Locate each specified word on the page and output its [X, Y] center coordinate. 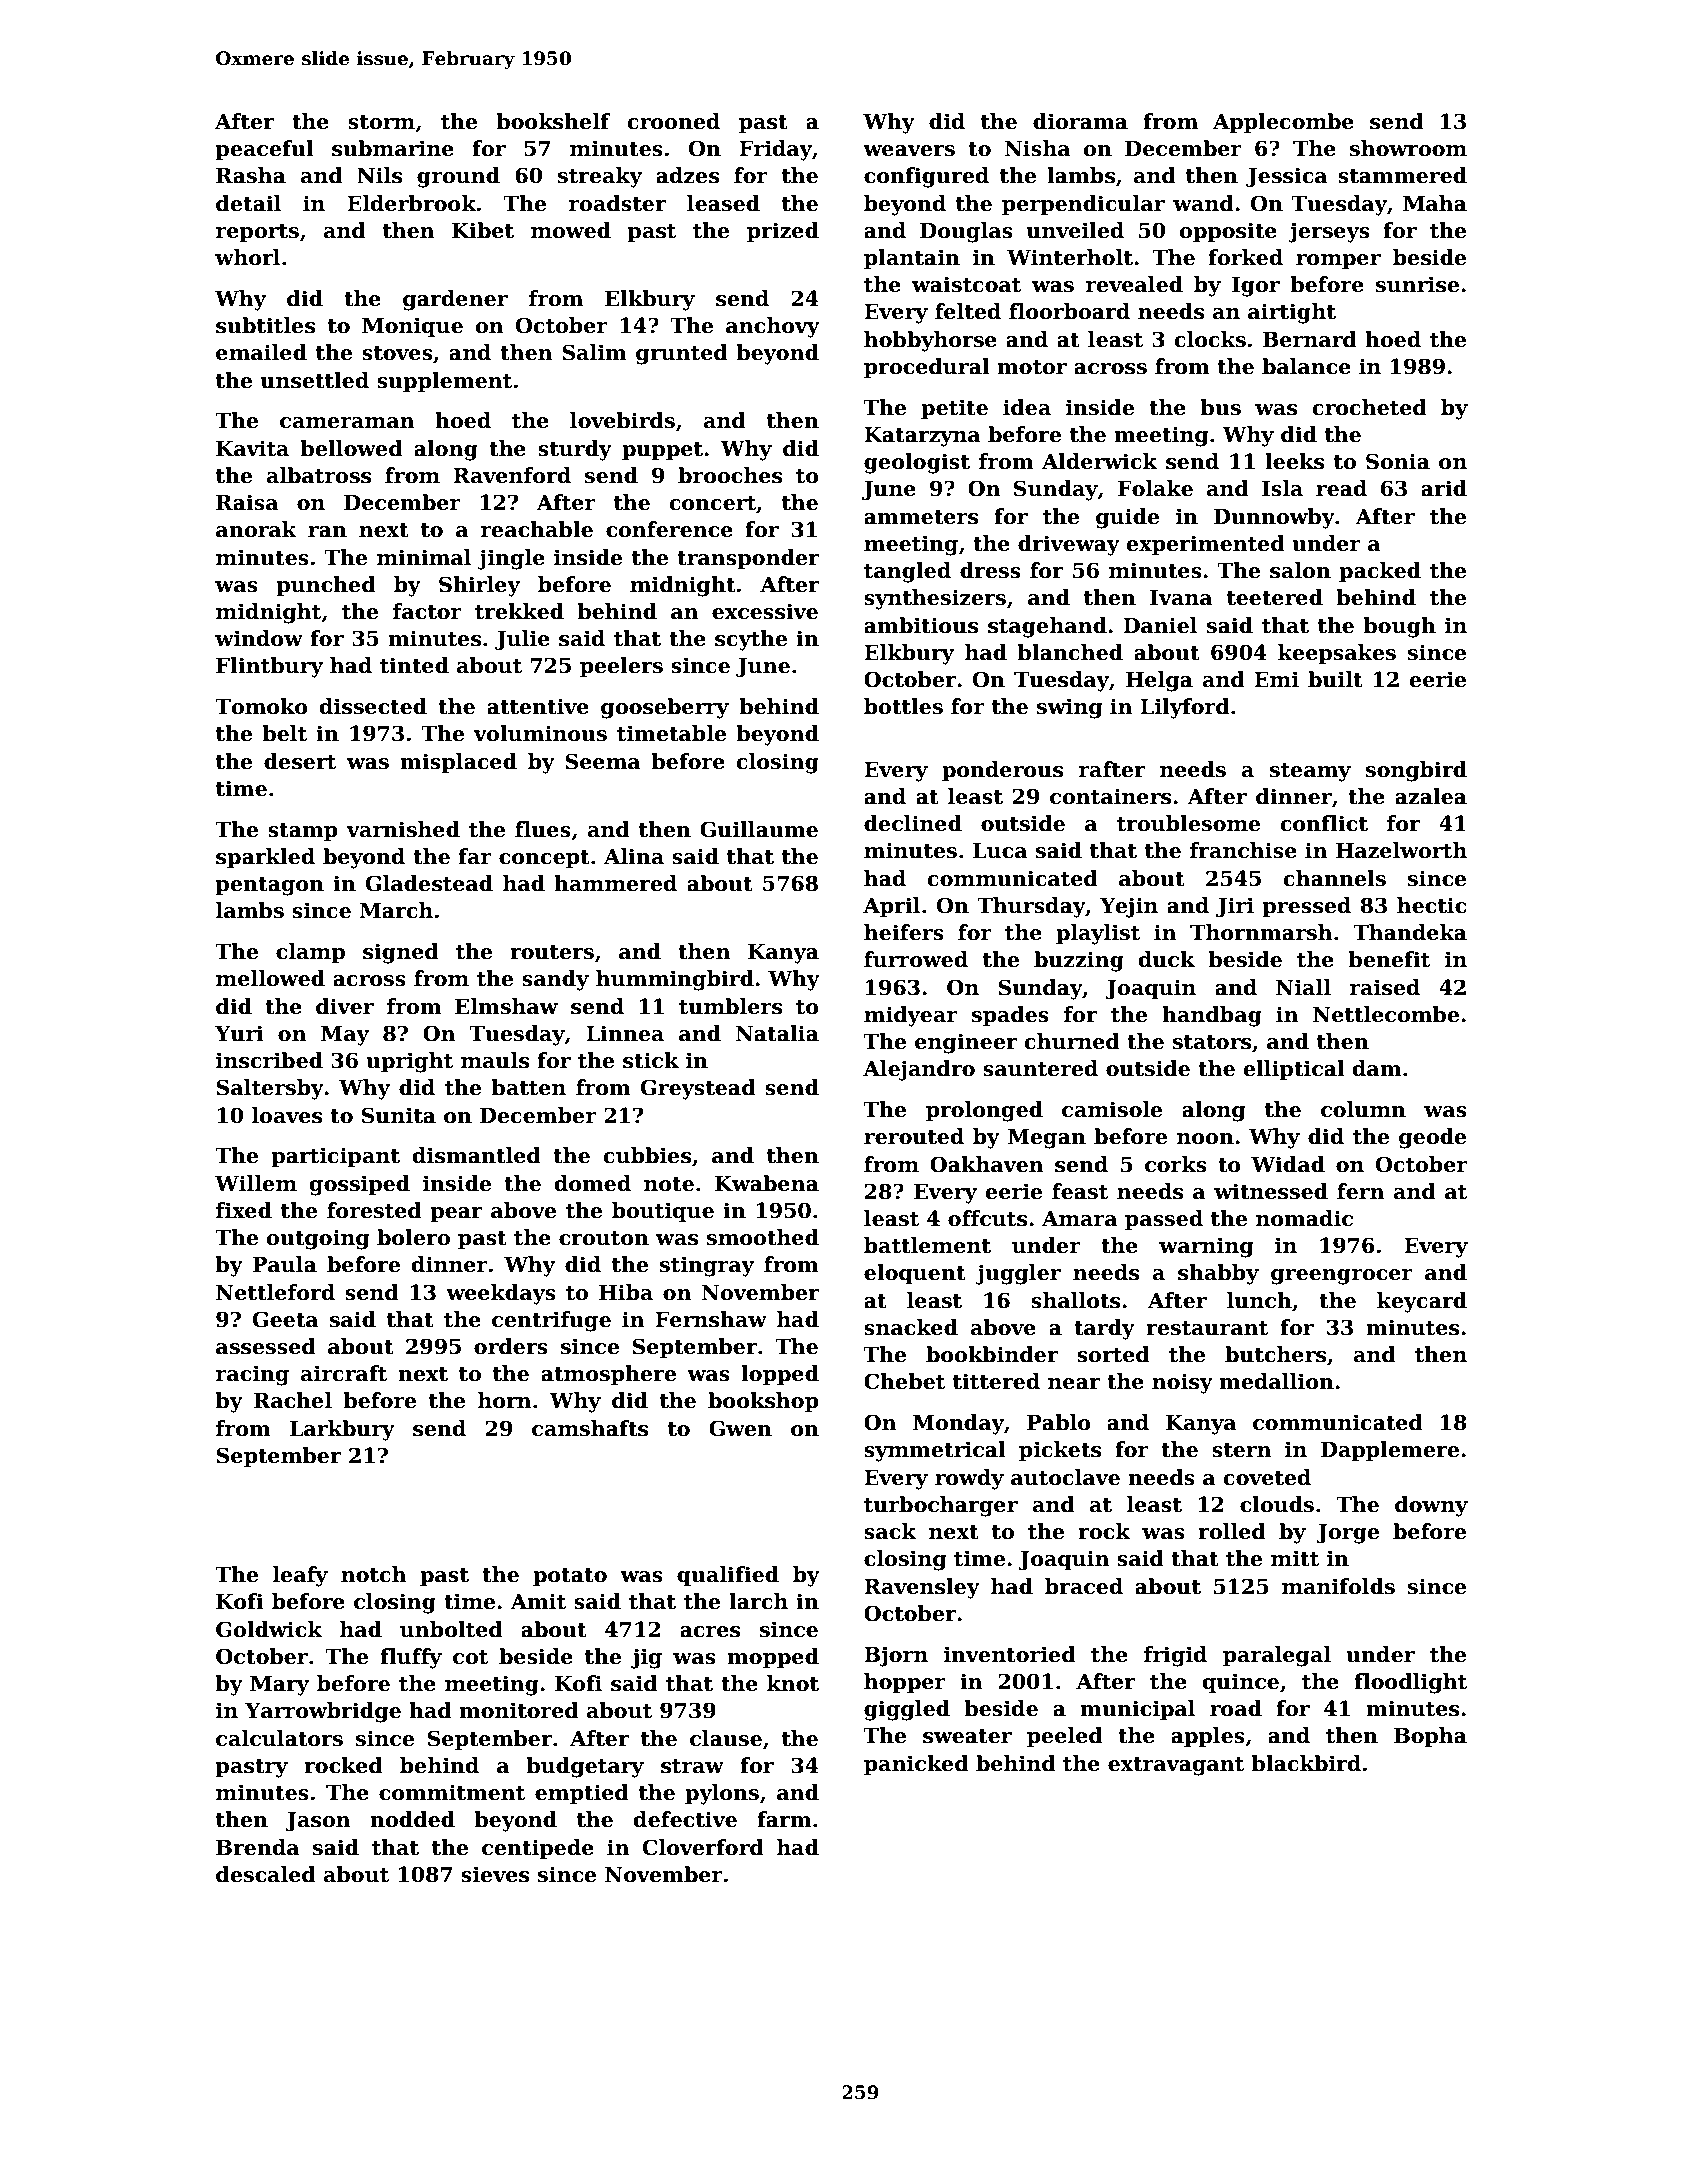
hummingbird [675, 980]
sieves [495, 1874]
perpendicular [1083, 205]
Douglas [966, 232]
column [1363, 1109]
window [259, 638]
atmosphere [608, 1375]
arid [1444, 488]
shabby [1218, 1274]
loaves [287, 1115]
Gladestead [429, 883]
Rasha [251, 175]
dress [990, 570]
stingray [707, 1266]
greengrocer [1342, 1277]
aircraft [344, 1373]
